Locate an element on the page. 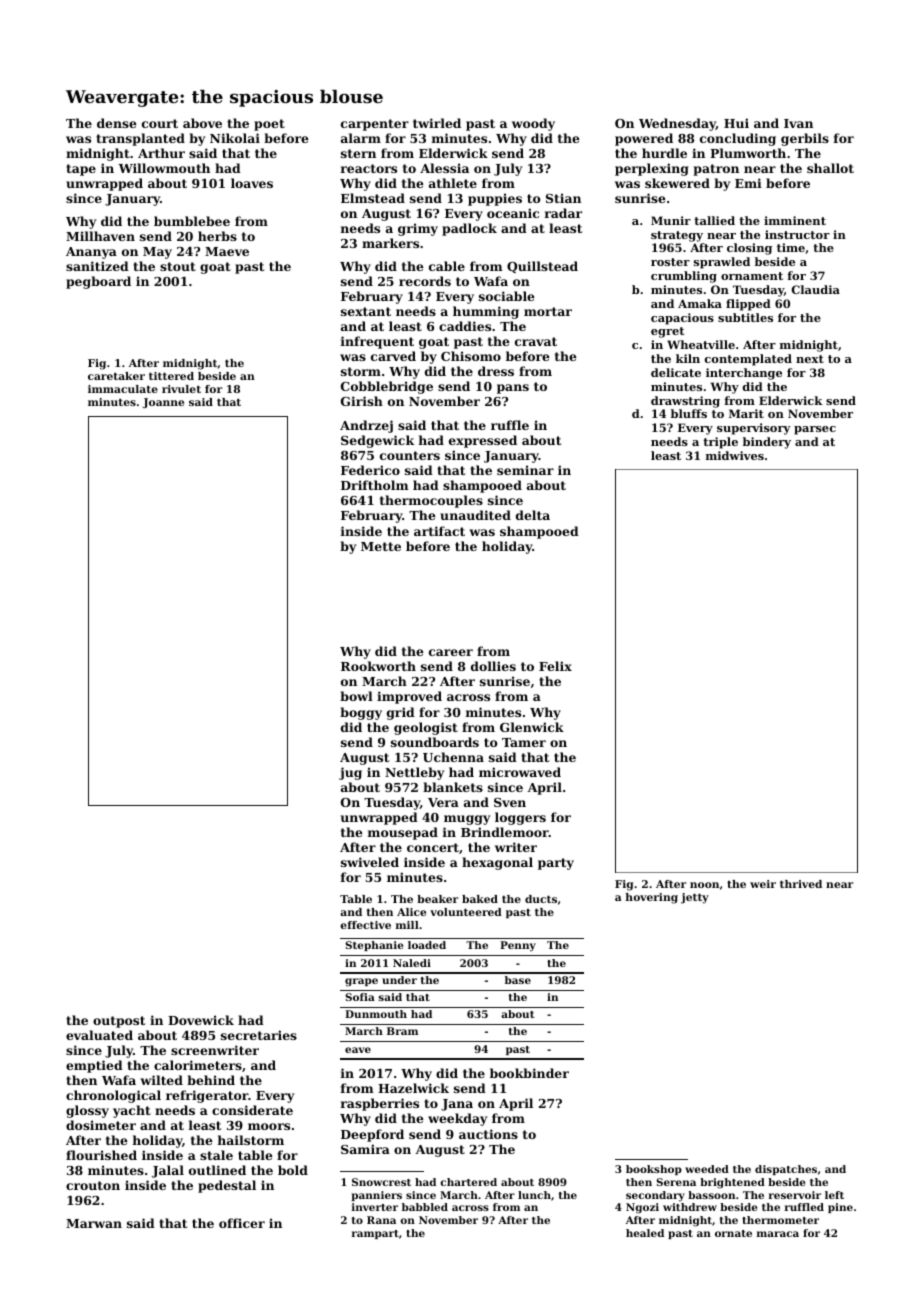 The image size is (924, 1308). court is located at coordinates (160, 123).
